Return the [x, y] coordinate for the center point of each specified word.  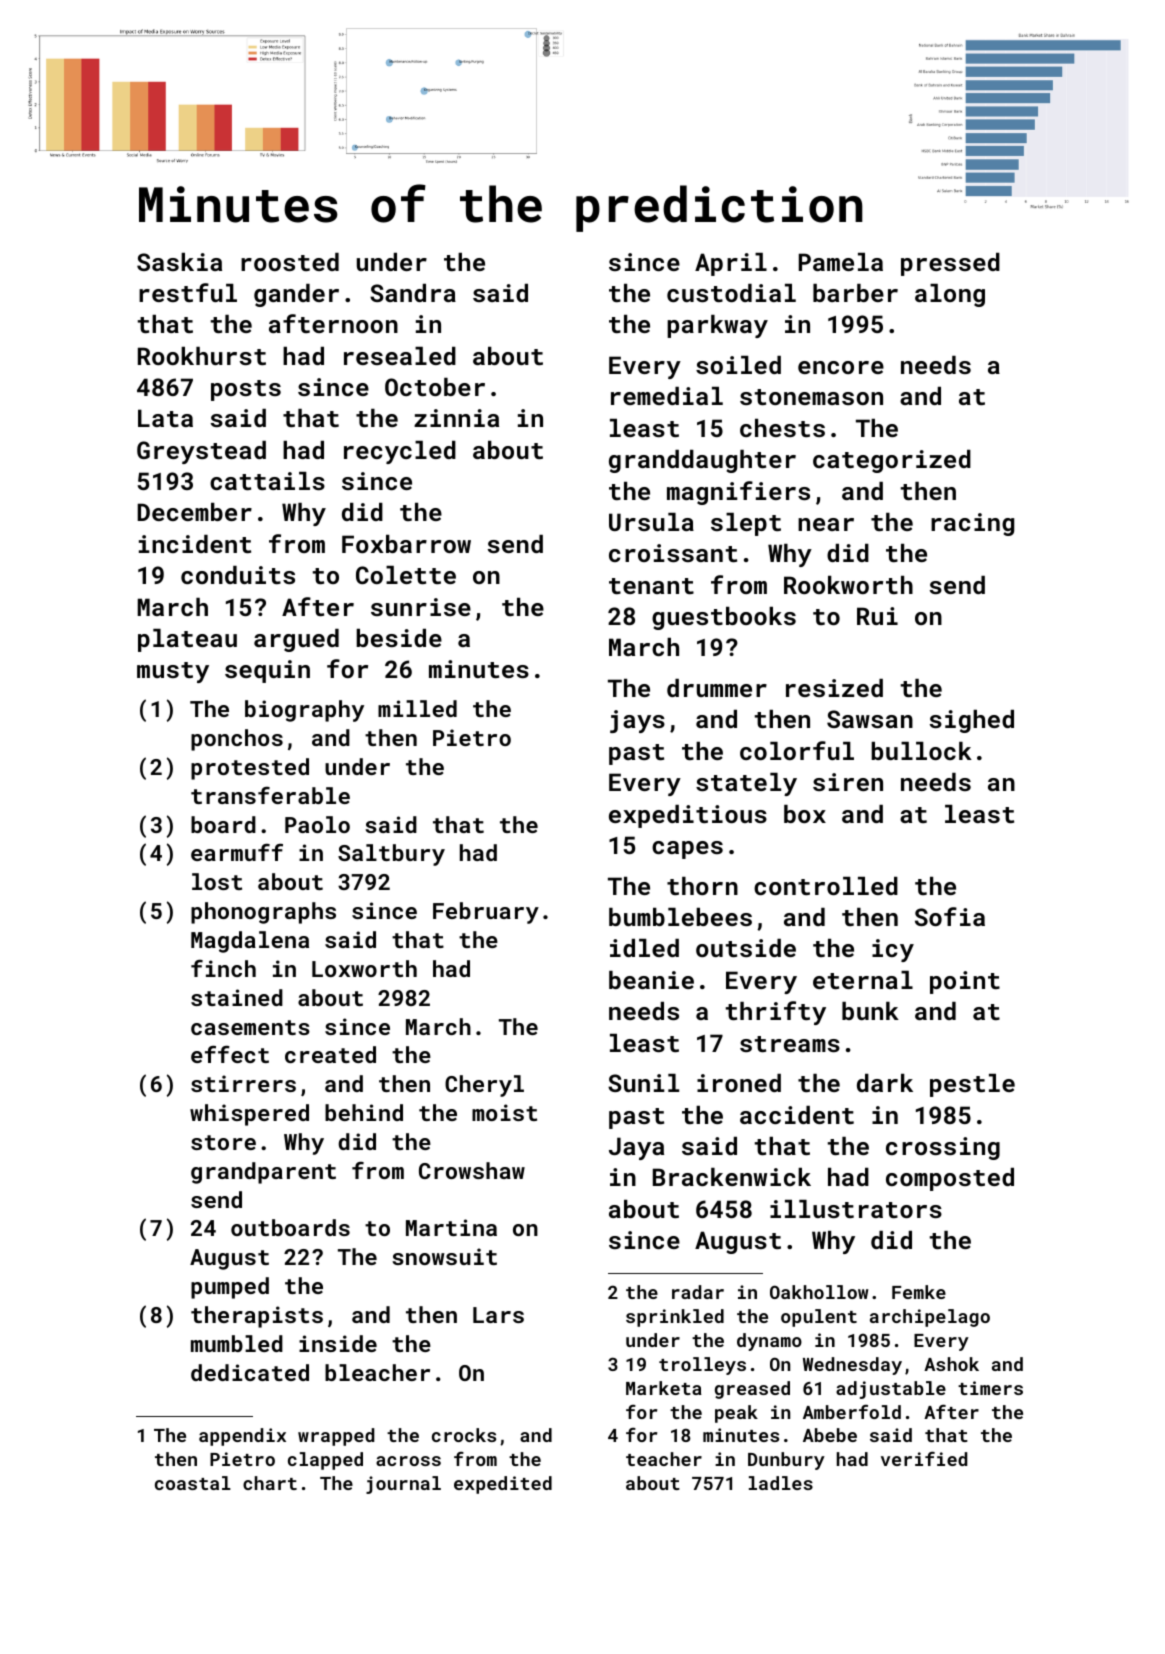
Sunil [643, 1083]
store [223, 1142]
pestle [972, 1085]
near [826, 524]
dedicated [250, 1372]
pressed [950, 264]
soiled [738, 365]
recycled [400, 452]
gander [296, 295]
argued [296, 640]
